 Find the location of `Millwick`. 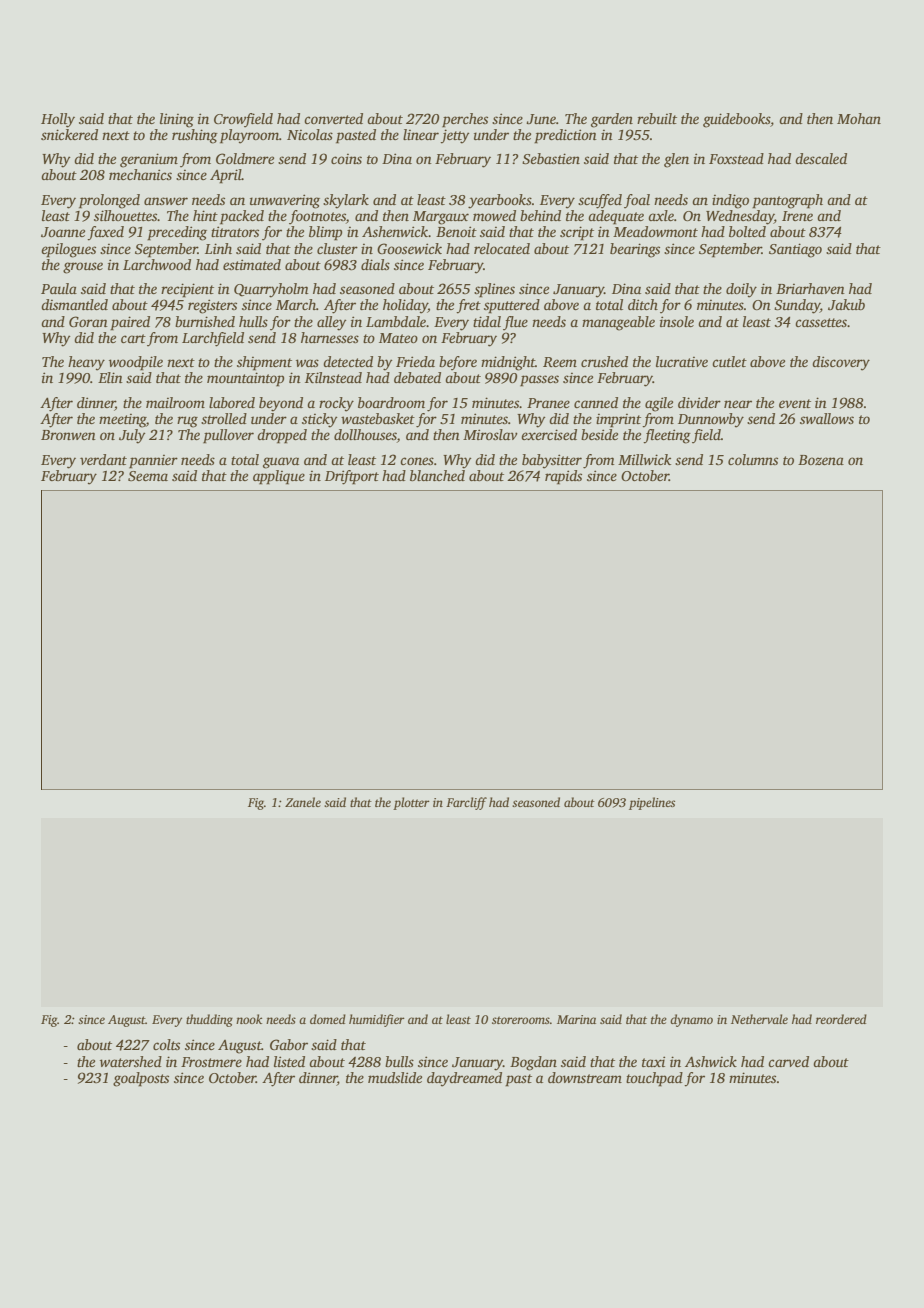

Millwick is located at coordinates (644, 459).
